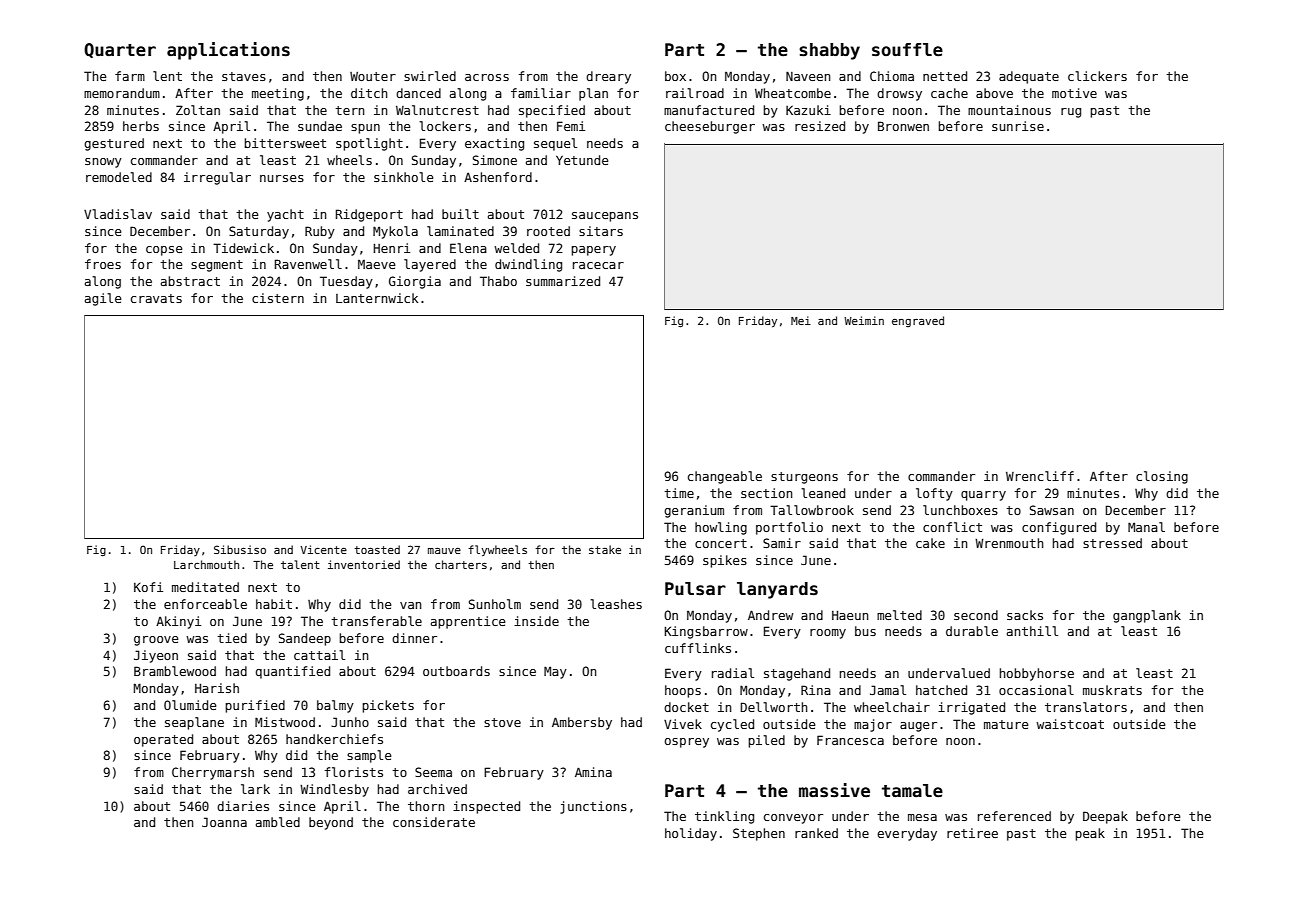 The width and height of the document is (1308, 924). What do you see at coordinates (983, 496) in the document?
I see `quarry` at bounding box center [983, 496].
